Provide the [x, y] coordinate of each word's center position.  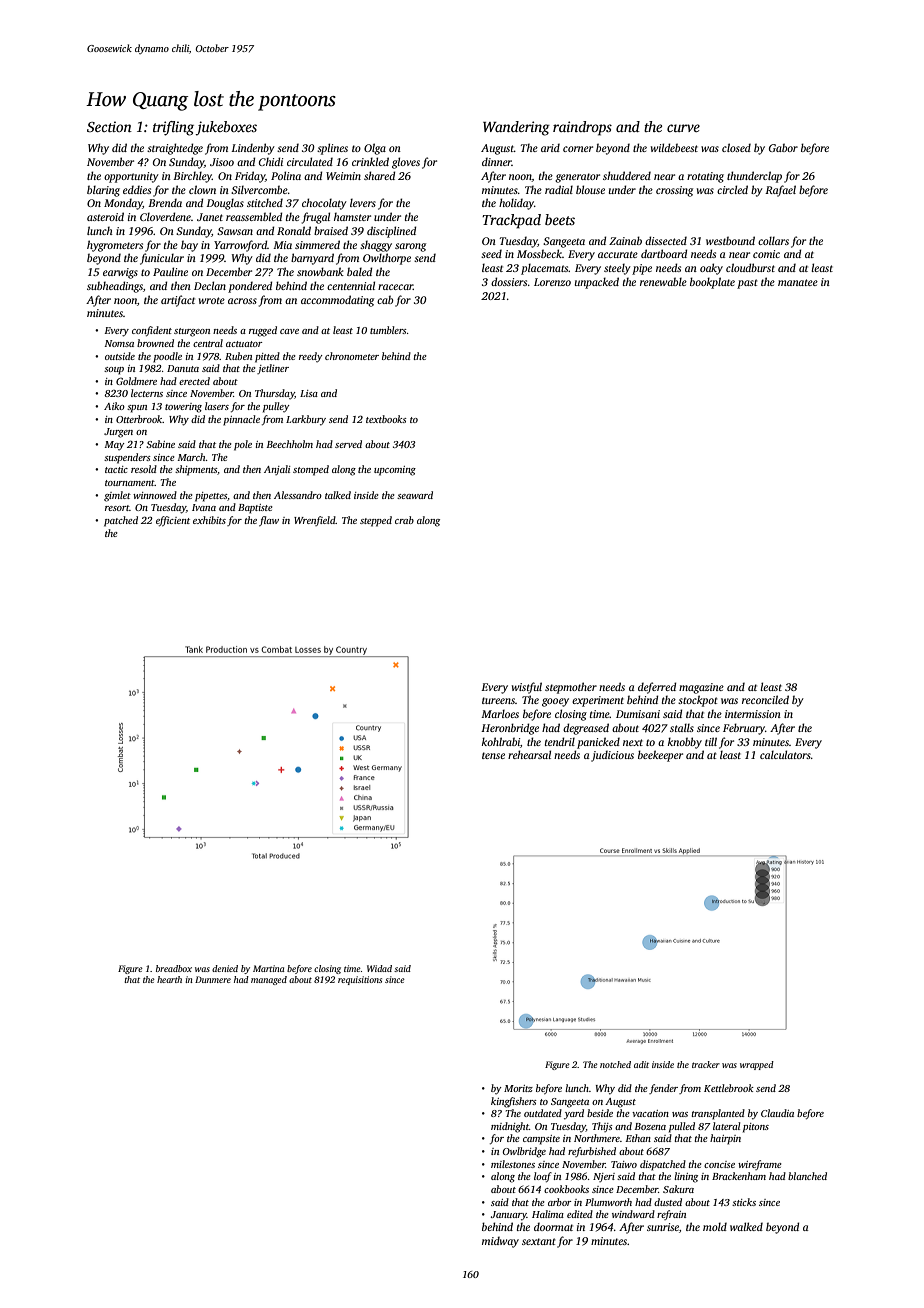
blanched [807, 1176]
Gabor [783, 147]
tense [493, 755]
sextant [539, 1241]
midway [500, 1242]
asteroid [105, 216]
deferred [657, 688]
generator [577, 178]
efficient [173, 521]
